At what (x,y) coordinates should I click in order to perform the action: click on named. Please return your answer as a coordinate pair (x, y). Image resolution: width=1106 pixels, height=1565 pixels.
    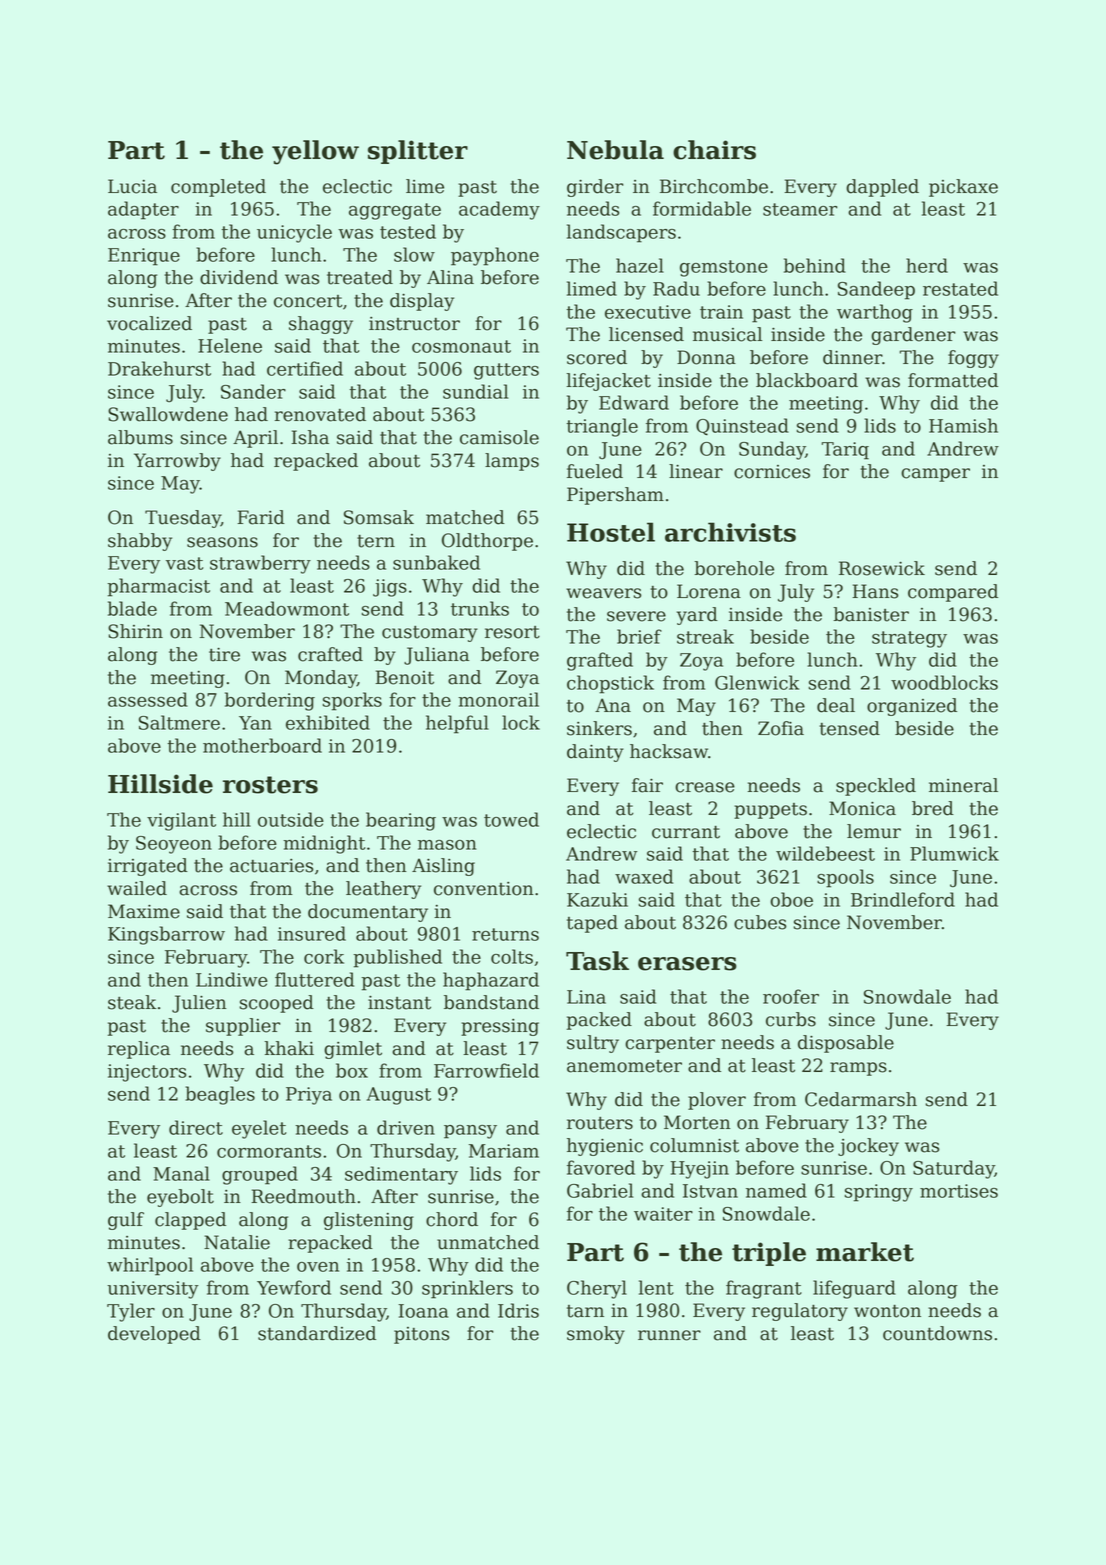
    Looking at the image, I should click on (776, 1190).
